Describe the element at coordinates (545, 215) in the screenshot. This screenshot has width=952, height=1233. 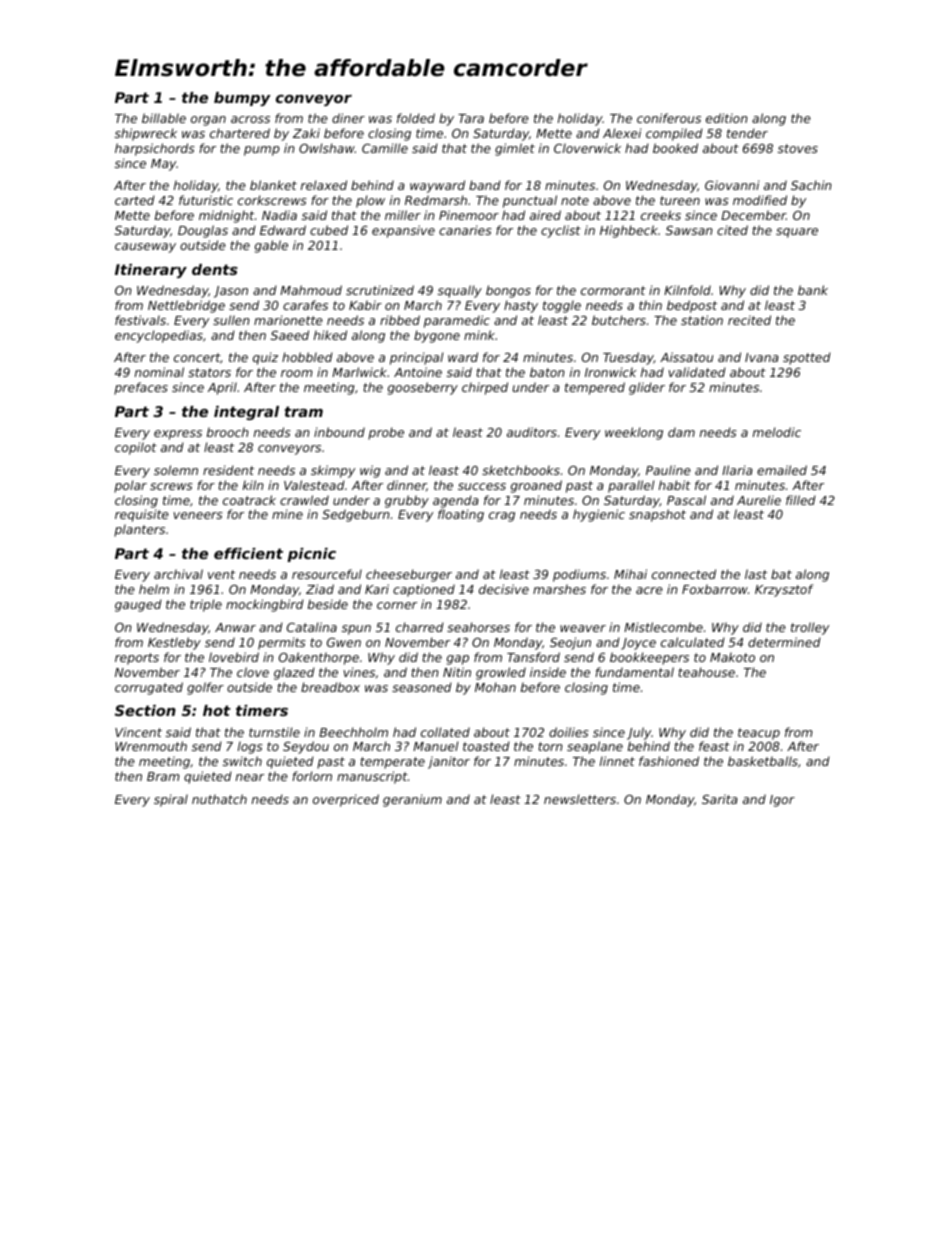
I see `aired` at that location.
